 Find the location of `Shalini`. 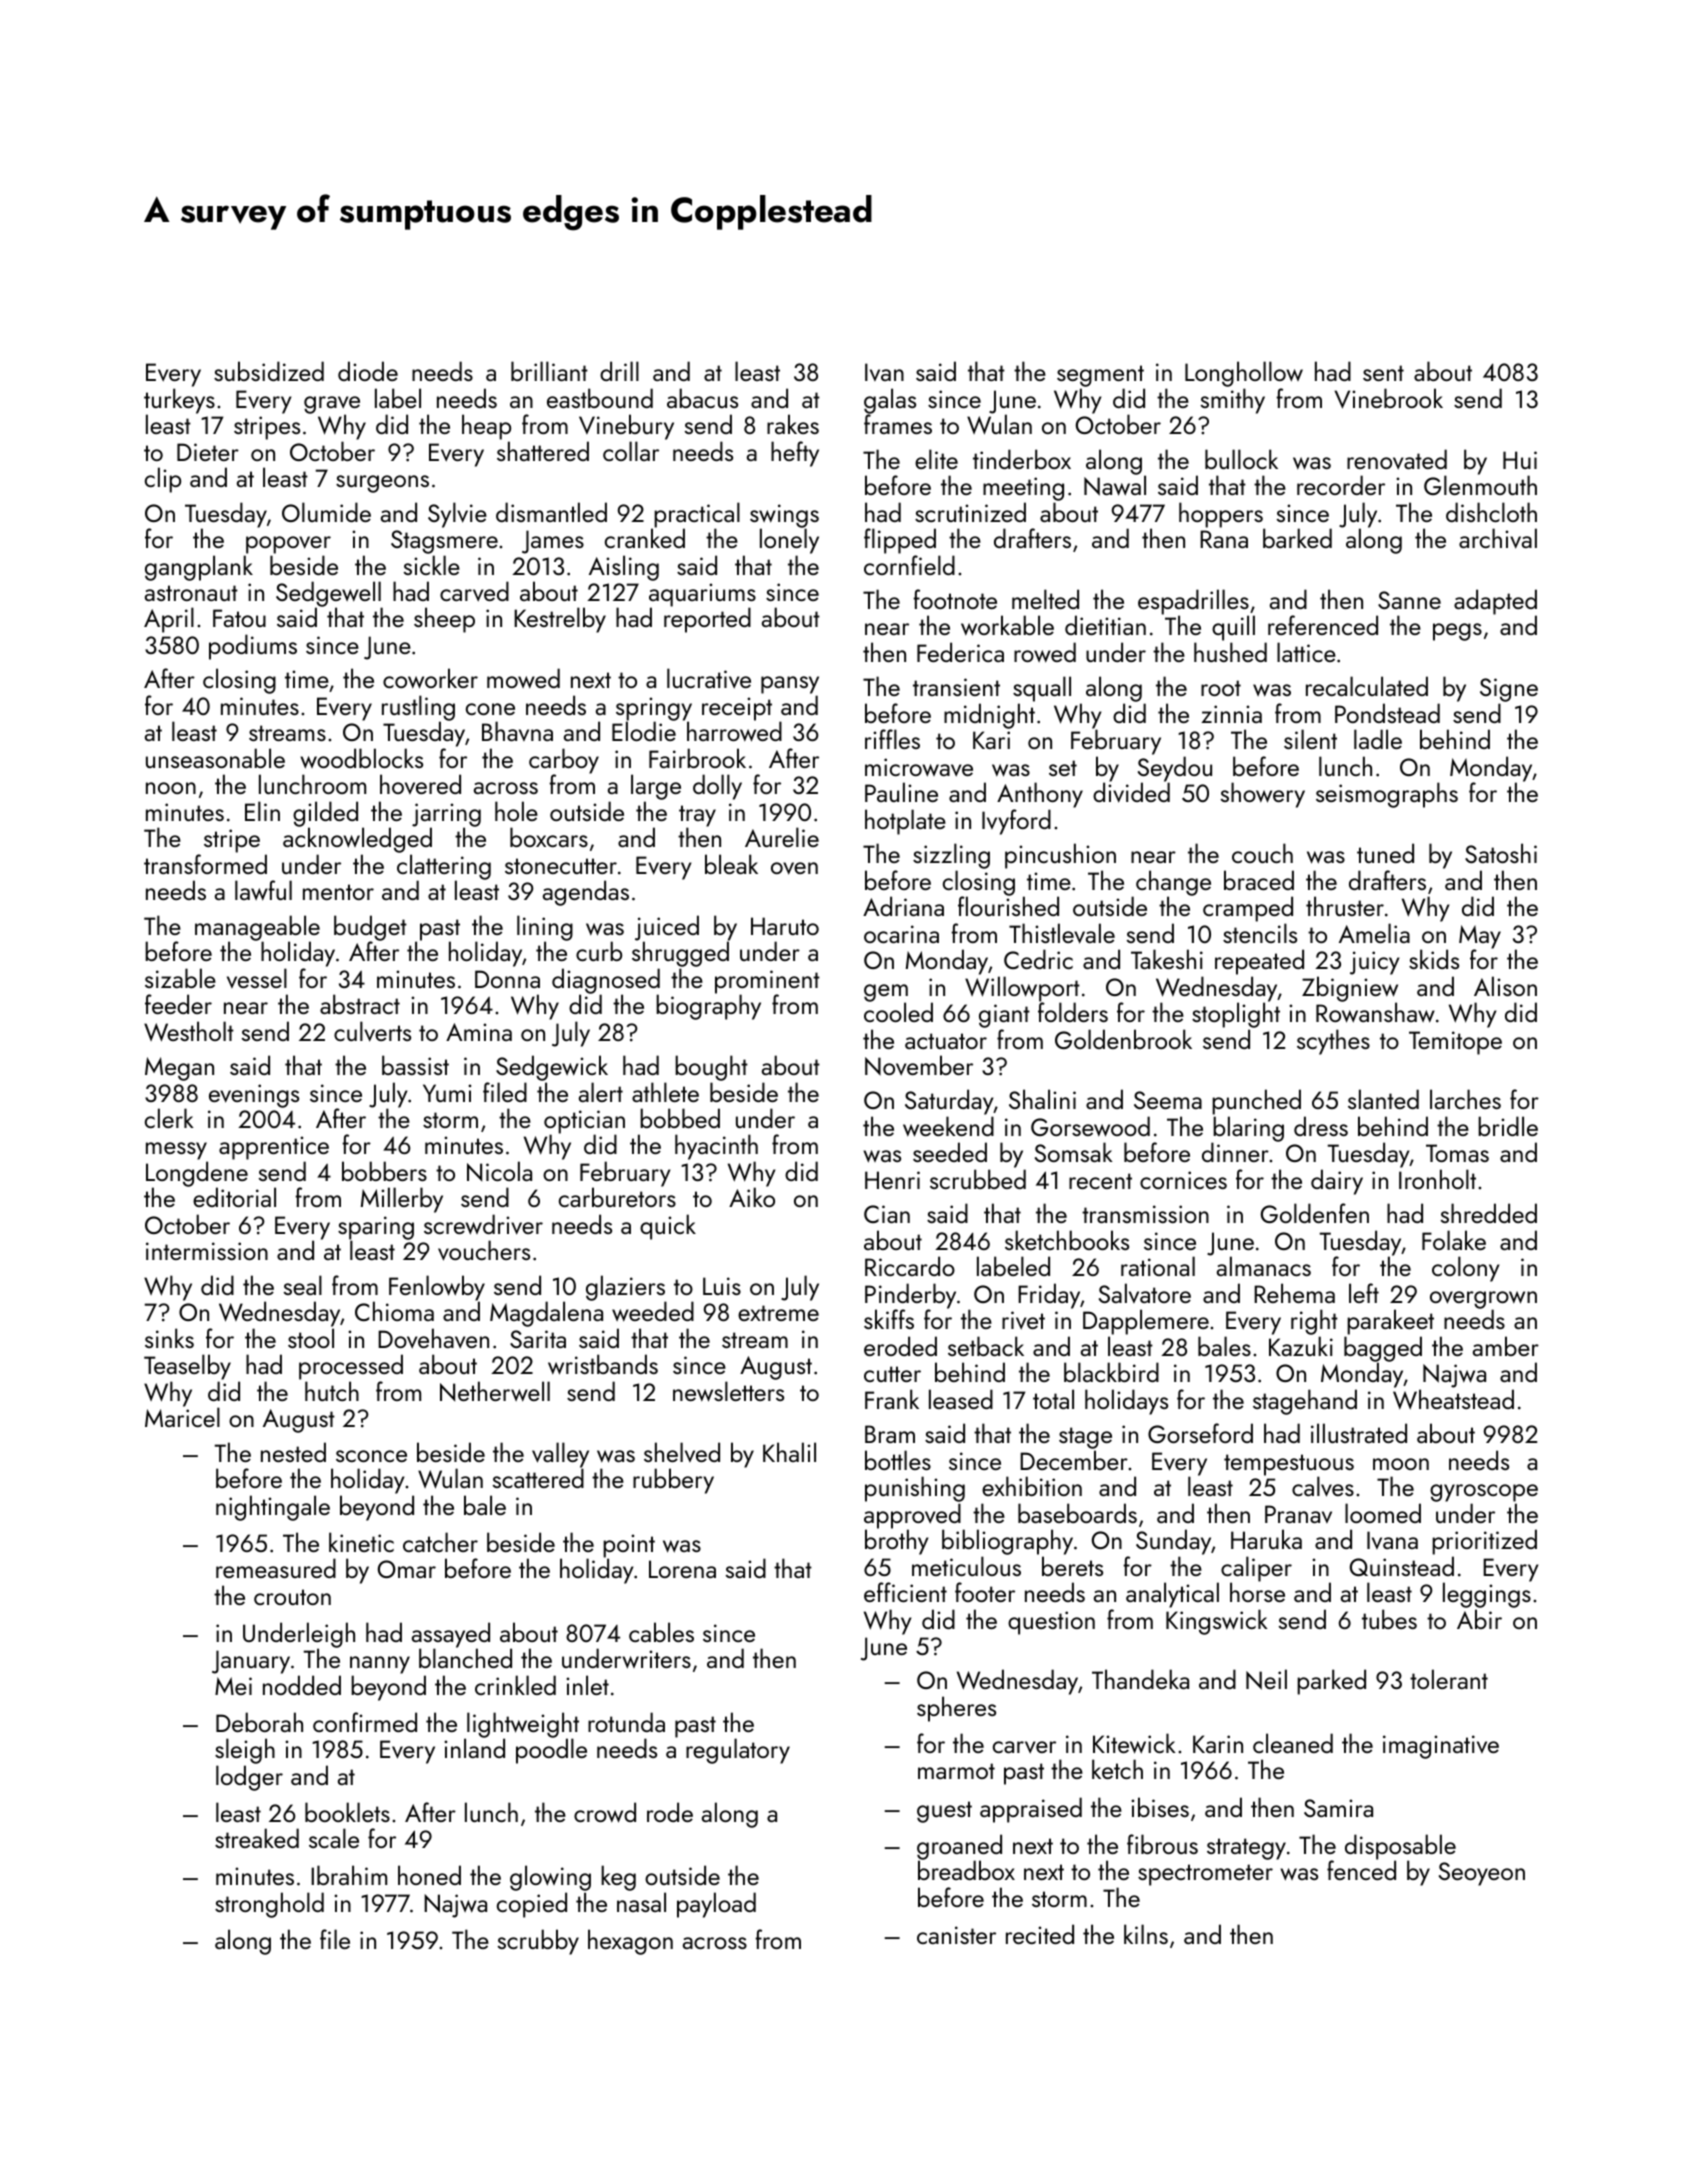

Shalini is located at coordinates (1042, 1099).
